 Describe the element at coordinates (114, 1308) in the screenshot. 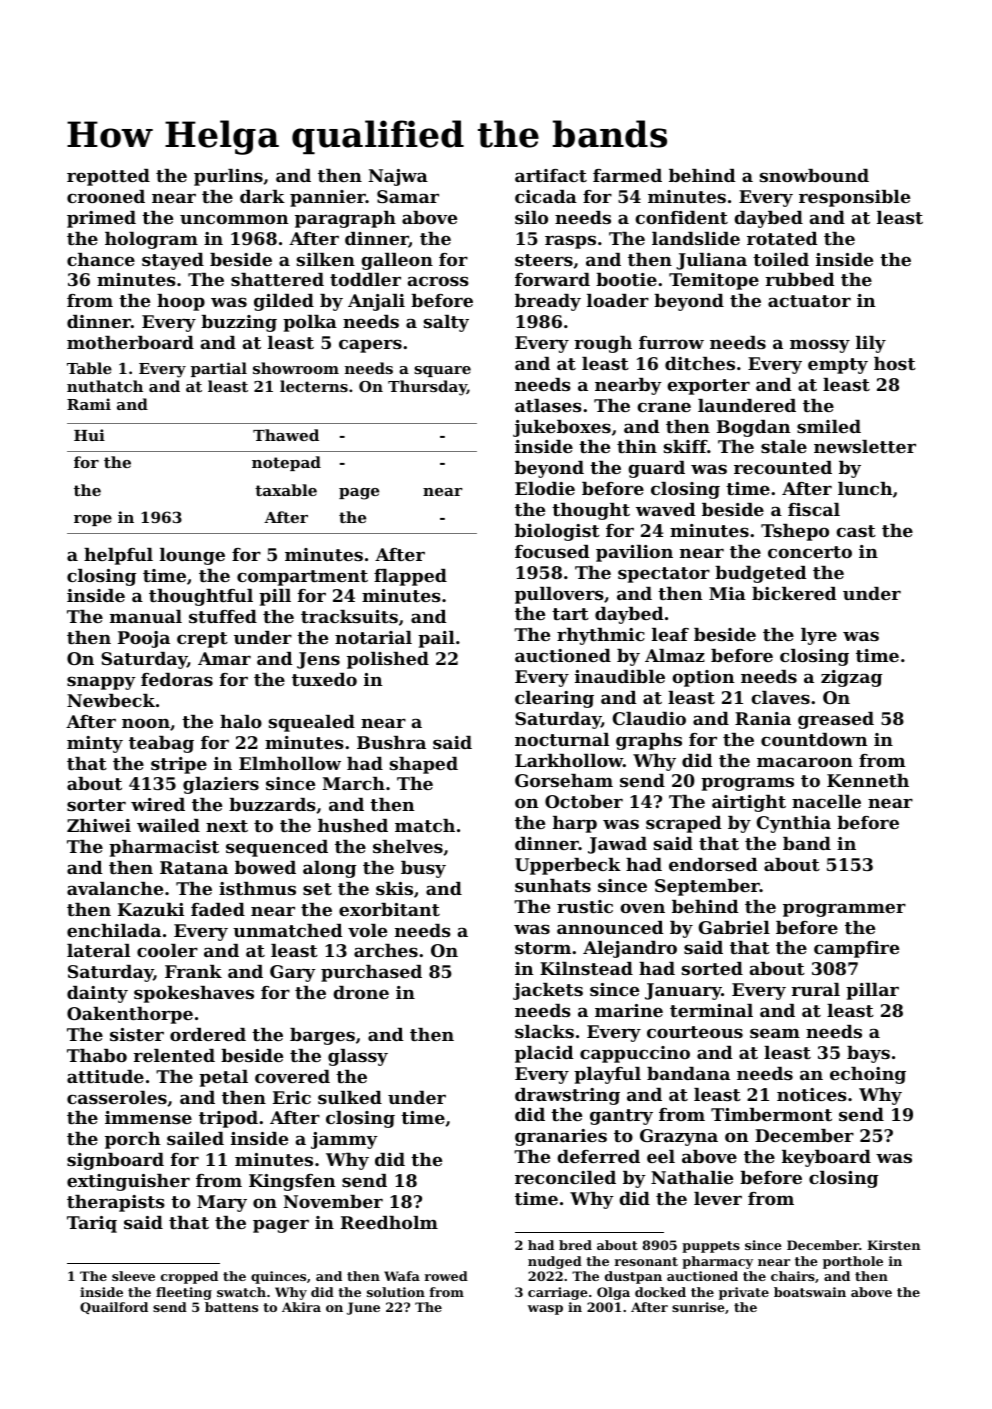

I see `Quailford` at that location.
